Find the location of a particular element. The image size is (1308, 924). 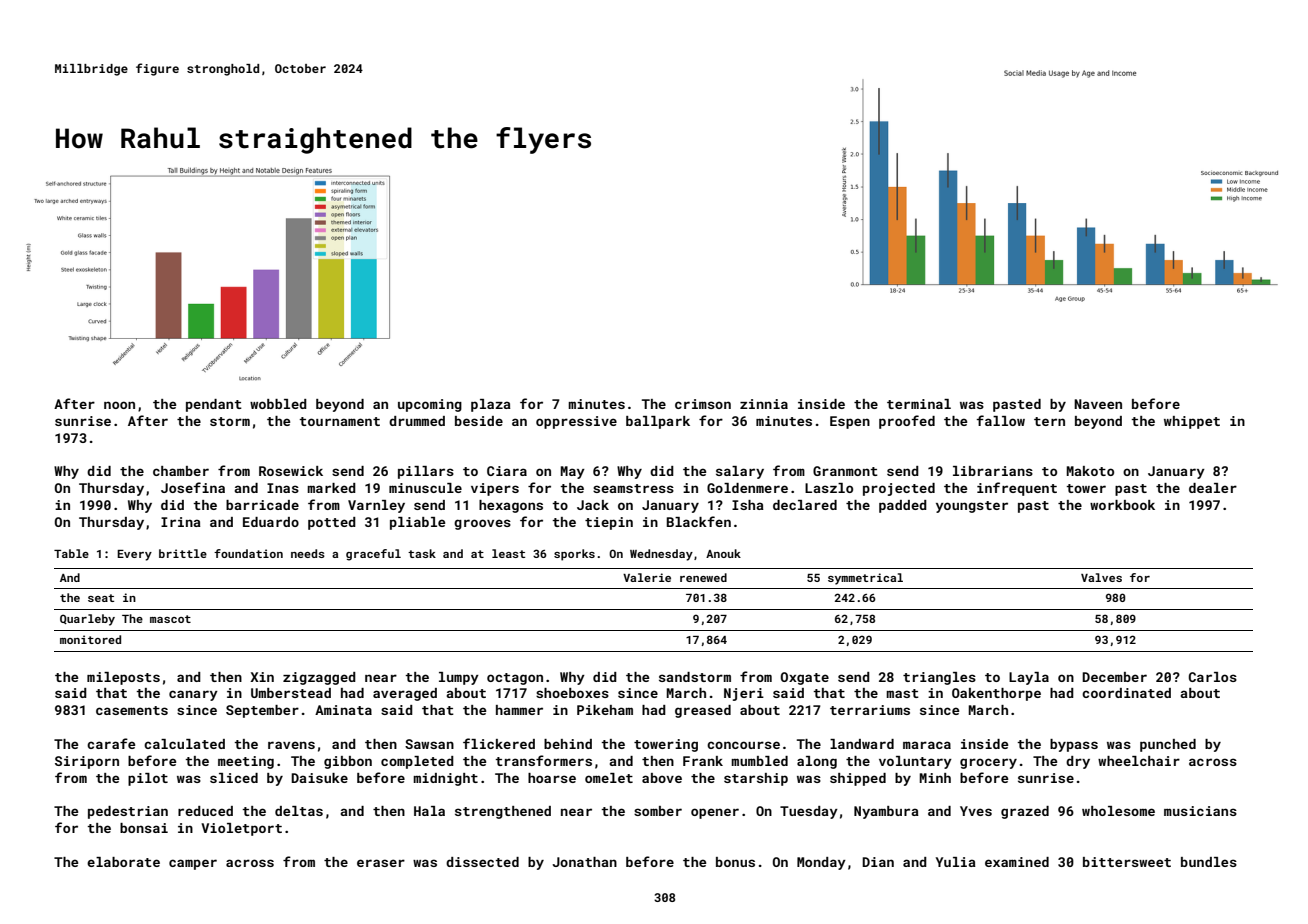

Irina is located at coordinates (181, 522).
